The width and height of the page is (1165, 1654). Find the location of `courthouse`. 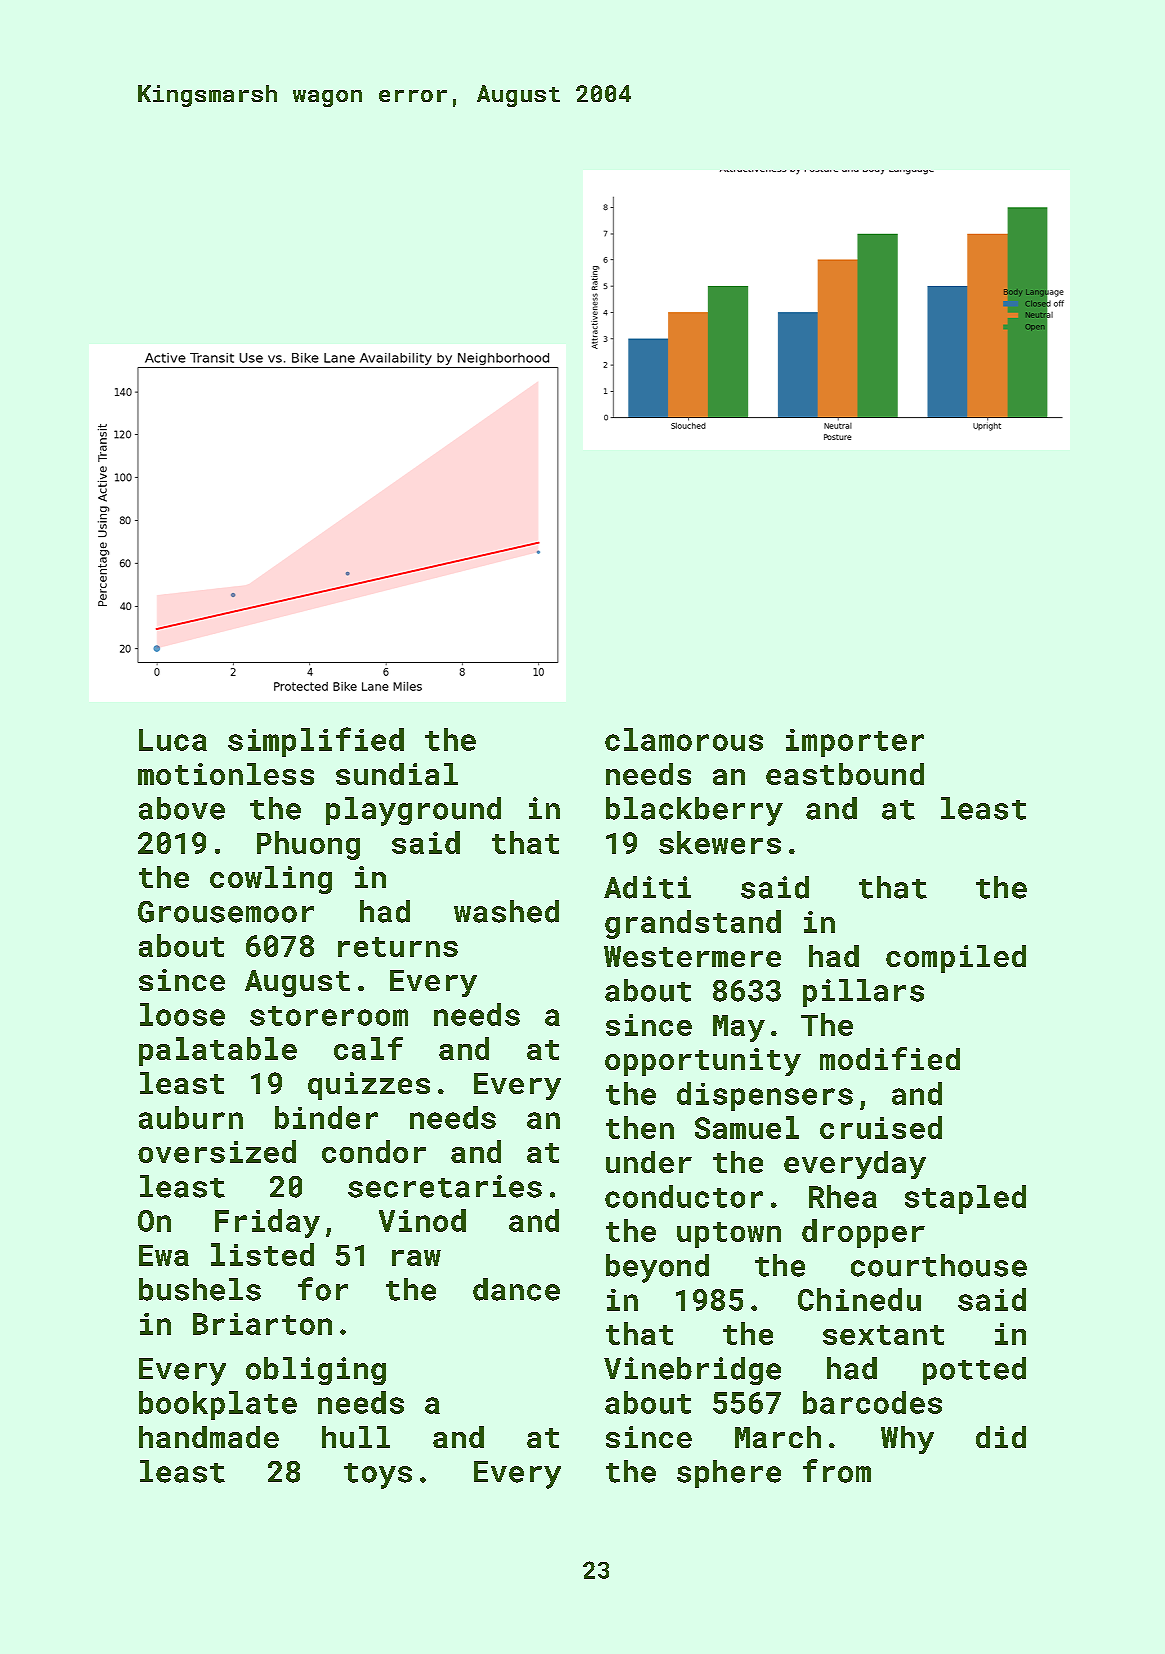

courthouse is located at coordinates (939, 1265).
